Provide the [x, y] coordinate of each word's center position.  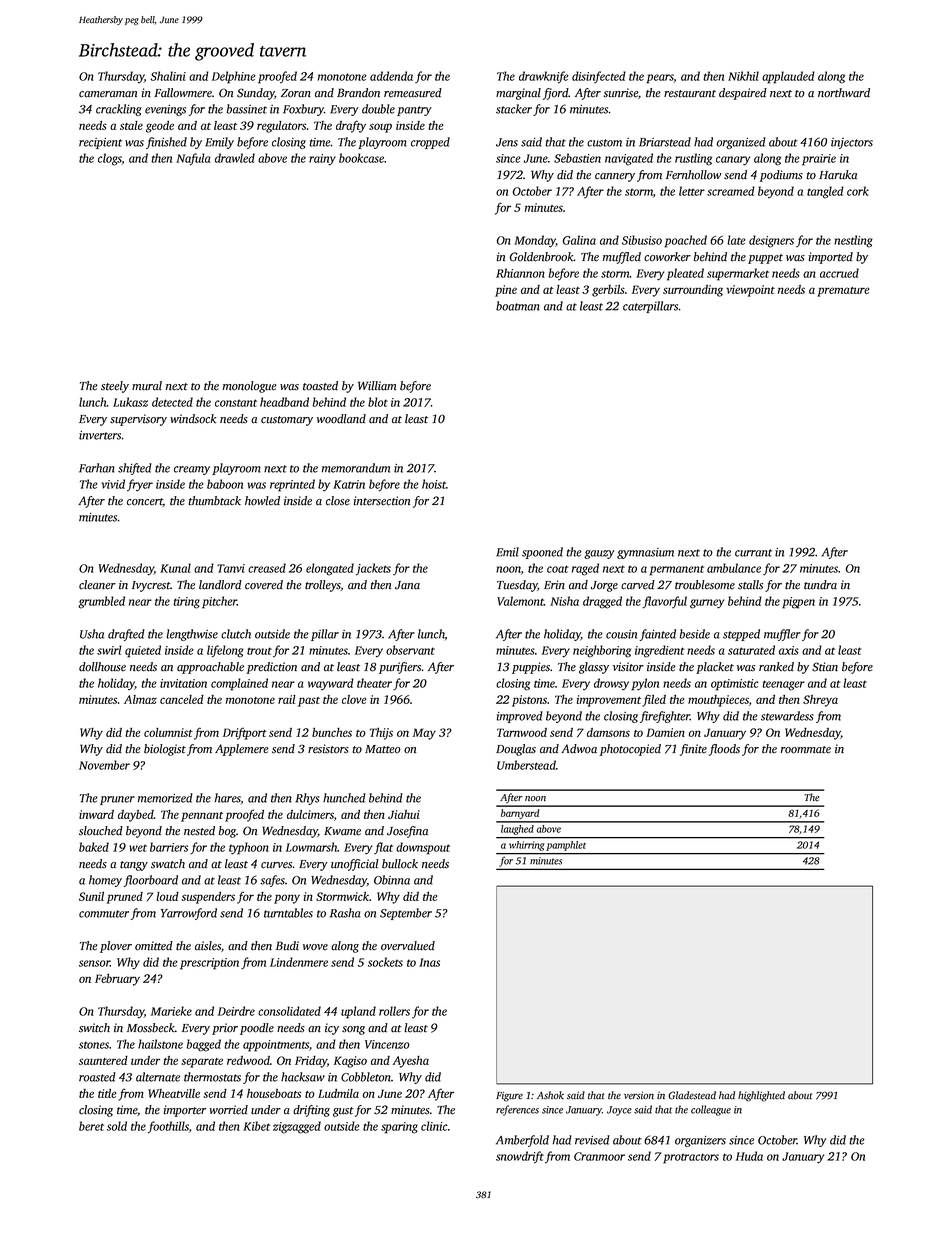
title [107, 1093]
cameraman [108, 94]
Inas [429, 962]
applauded [788, 77]
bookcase [361, 158]
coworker [667, 257]
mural [147, 386]
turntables [288, 913]
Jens [507, 142]
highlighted [761, 1096]
